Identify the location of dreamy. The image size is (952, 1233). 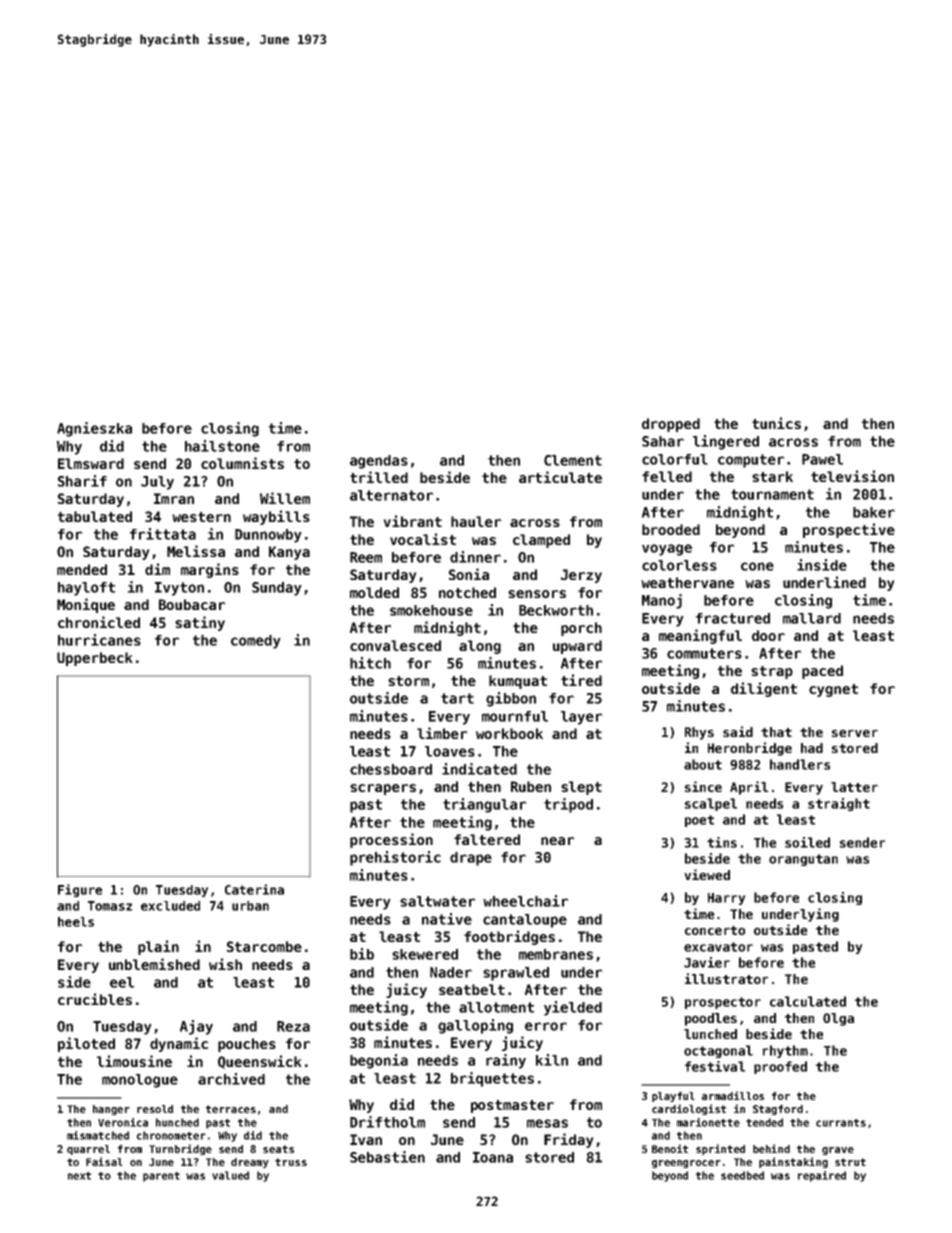
(250, 1163).
